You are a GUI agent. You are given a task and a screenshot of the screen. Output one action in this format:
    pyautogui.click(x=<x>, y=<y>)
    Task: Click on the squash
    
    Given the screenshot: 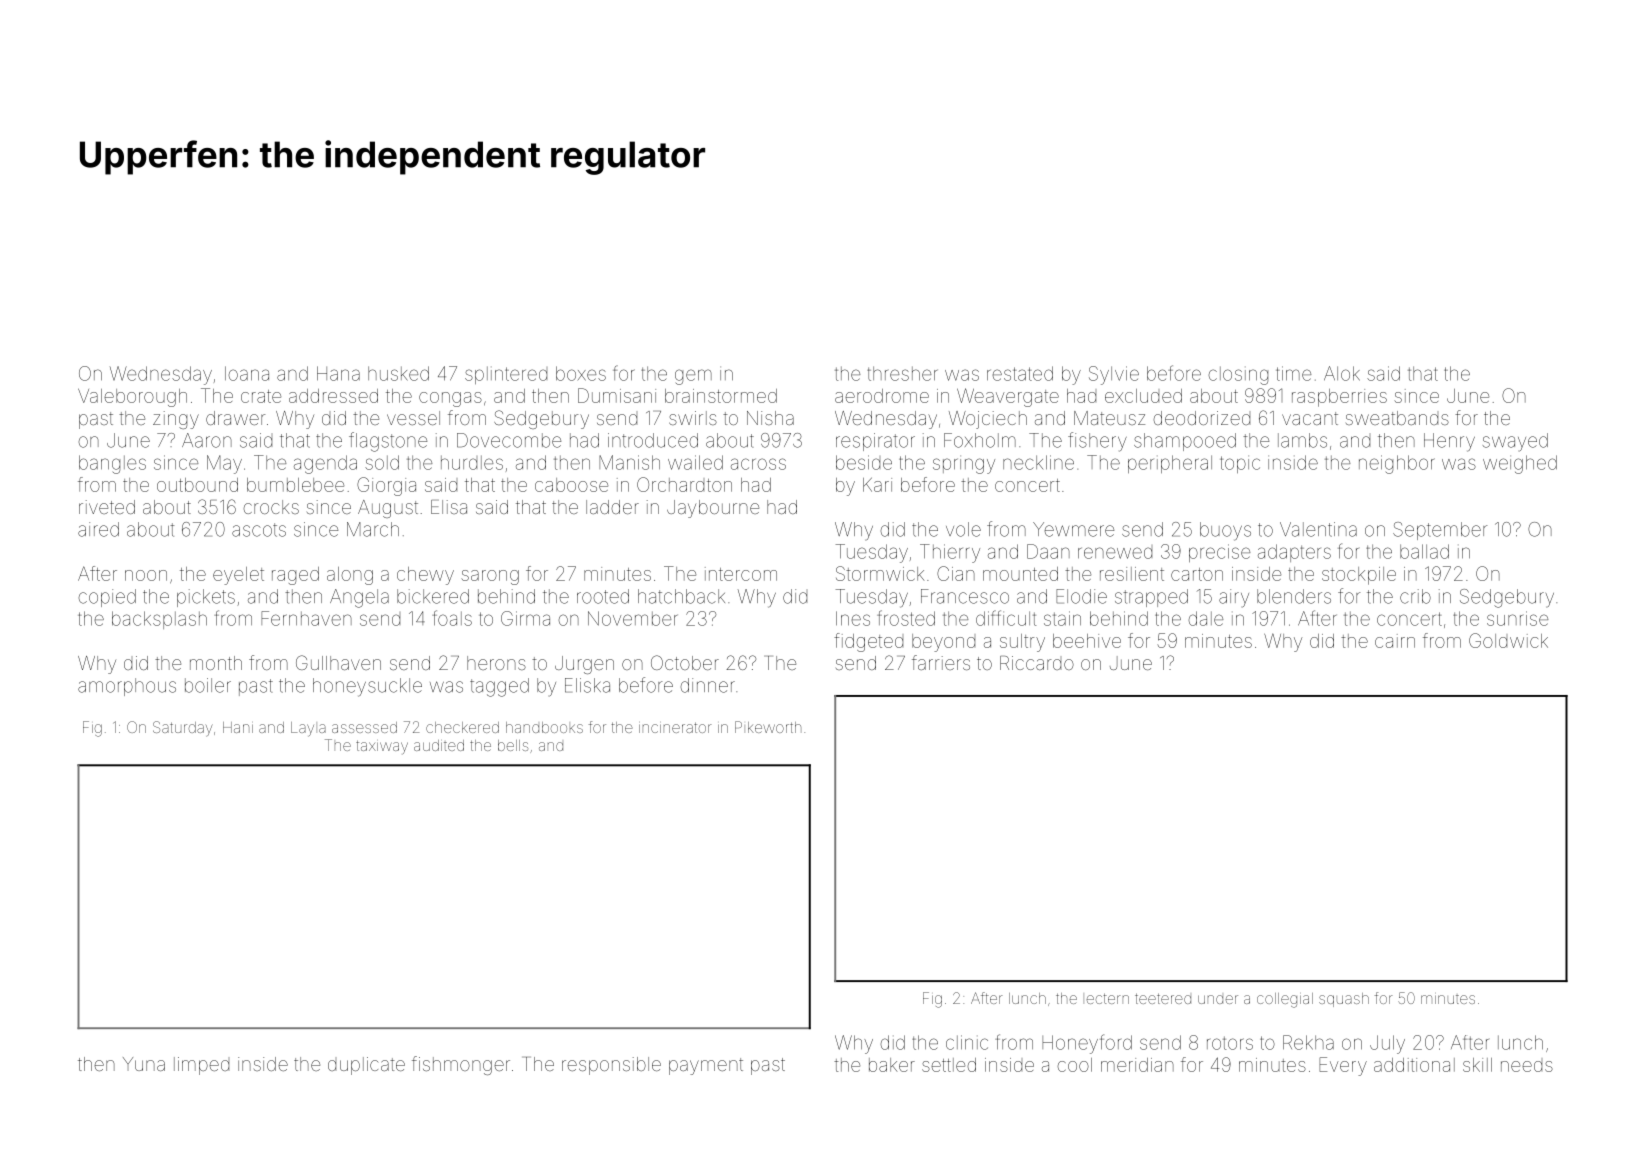 What is the action you would take?
    pyautogui.click(x=1344, y=1000)
